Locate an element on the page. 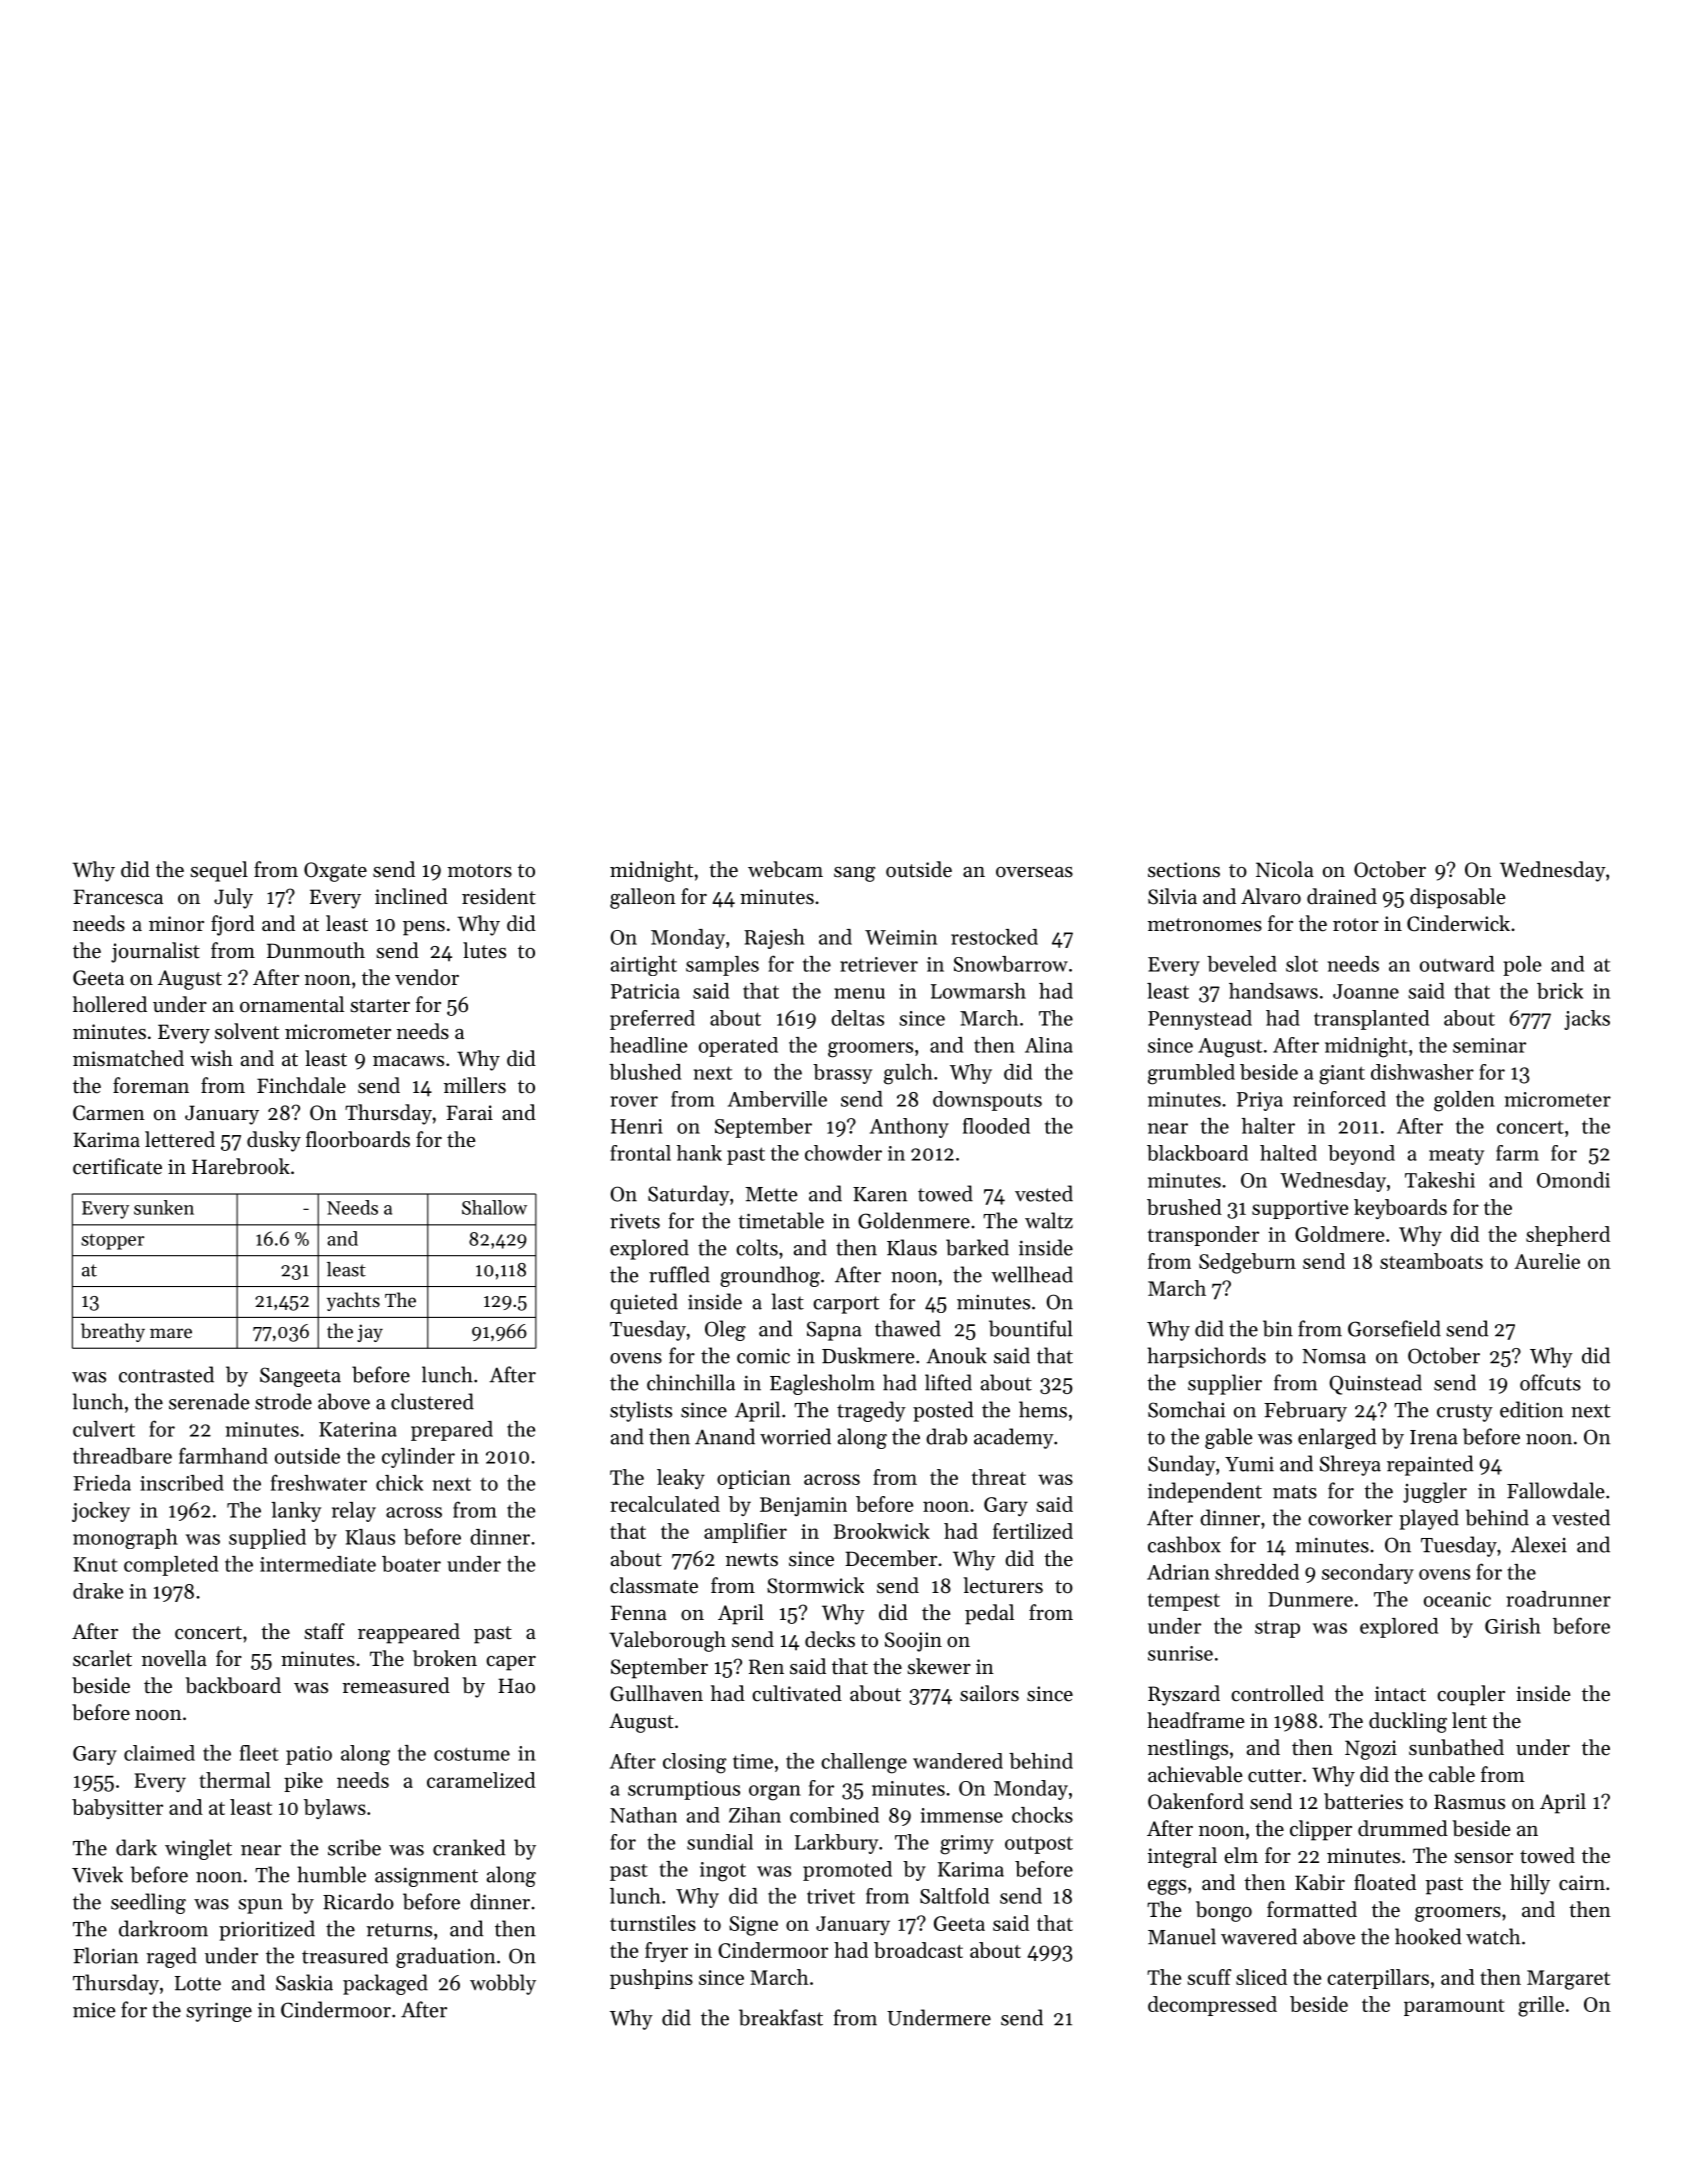  grimy is located at coordinates (967, 1845).
